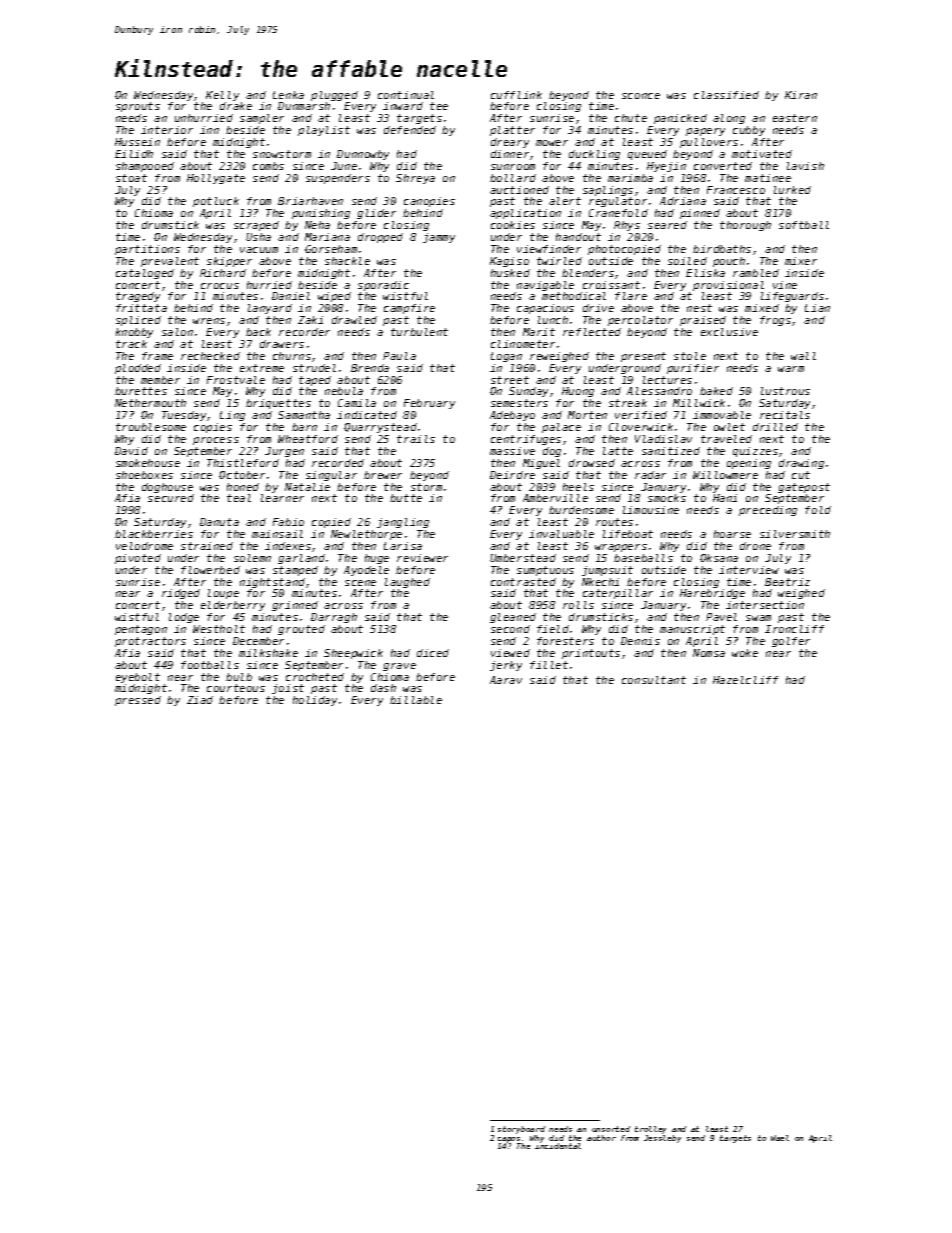 The width and height of the page is (952, 1233). Describe the element at coordinates (131, 451) in the page. I see `David` at that location.
